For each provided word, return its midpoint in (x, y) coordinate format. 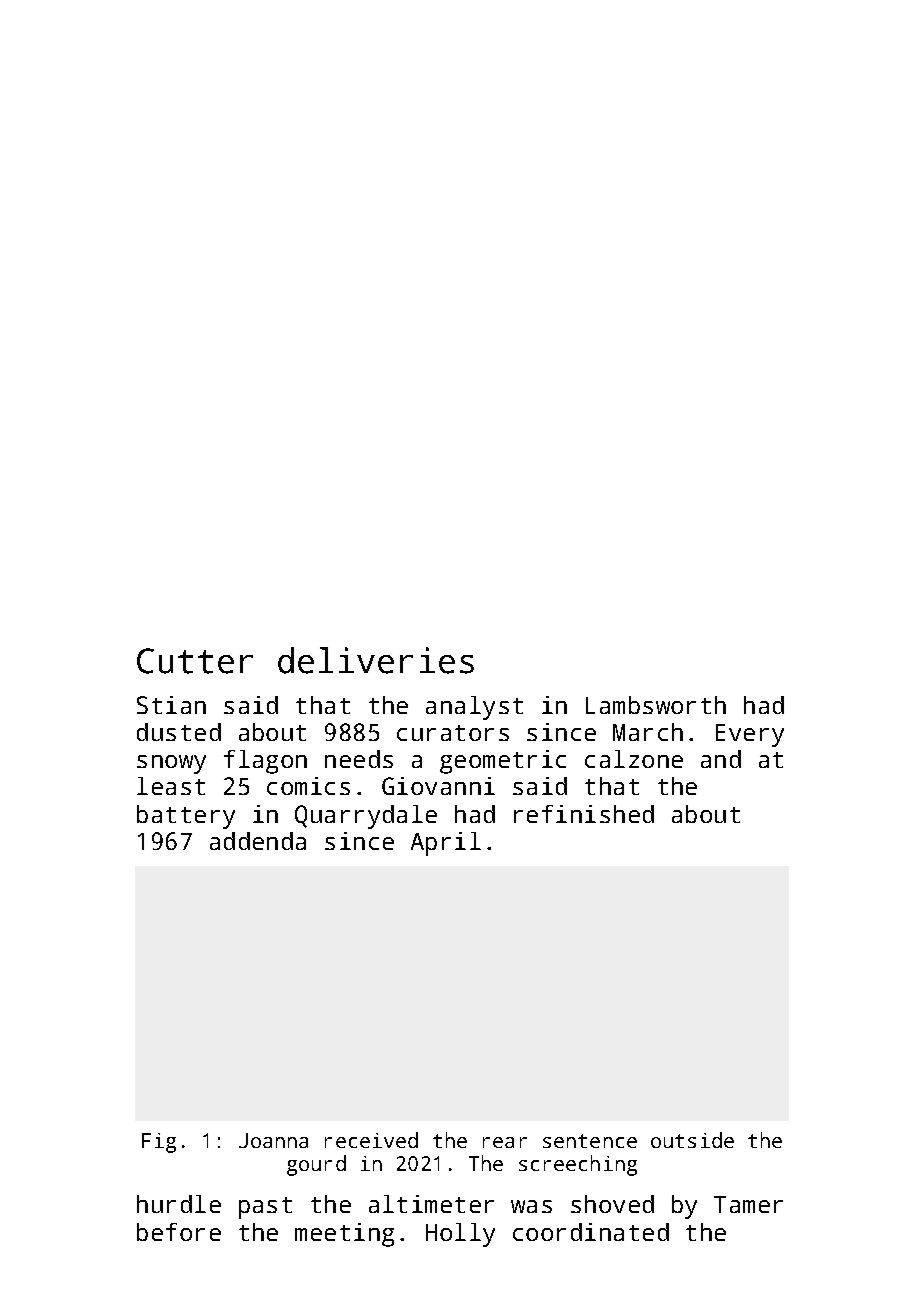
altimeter (431, 1204)
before (179, 1232)
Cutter (195, 661)
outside (692, 1140)
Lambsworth (656, 705)
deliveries (376, 660)
